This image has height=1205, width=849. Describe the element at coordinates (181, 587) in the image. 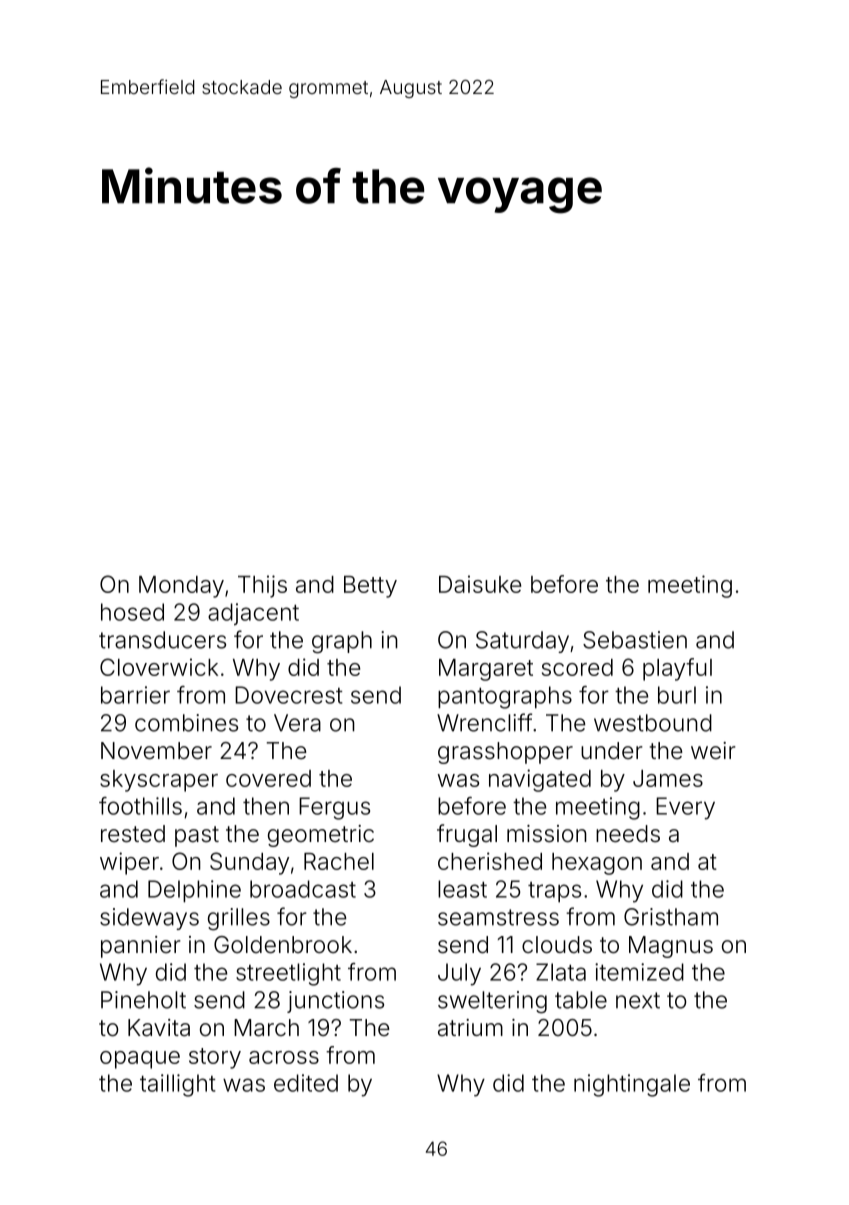

I see `Monday` at that location.
